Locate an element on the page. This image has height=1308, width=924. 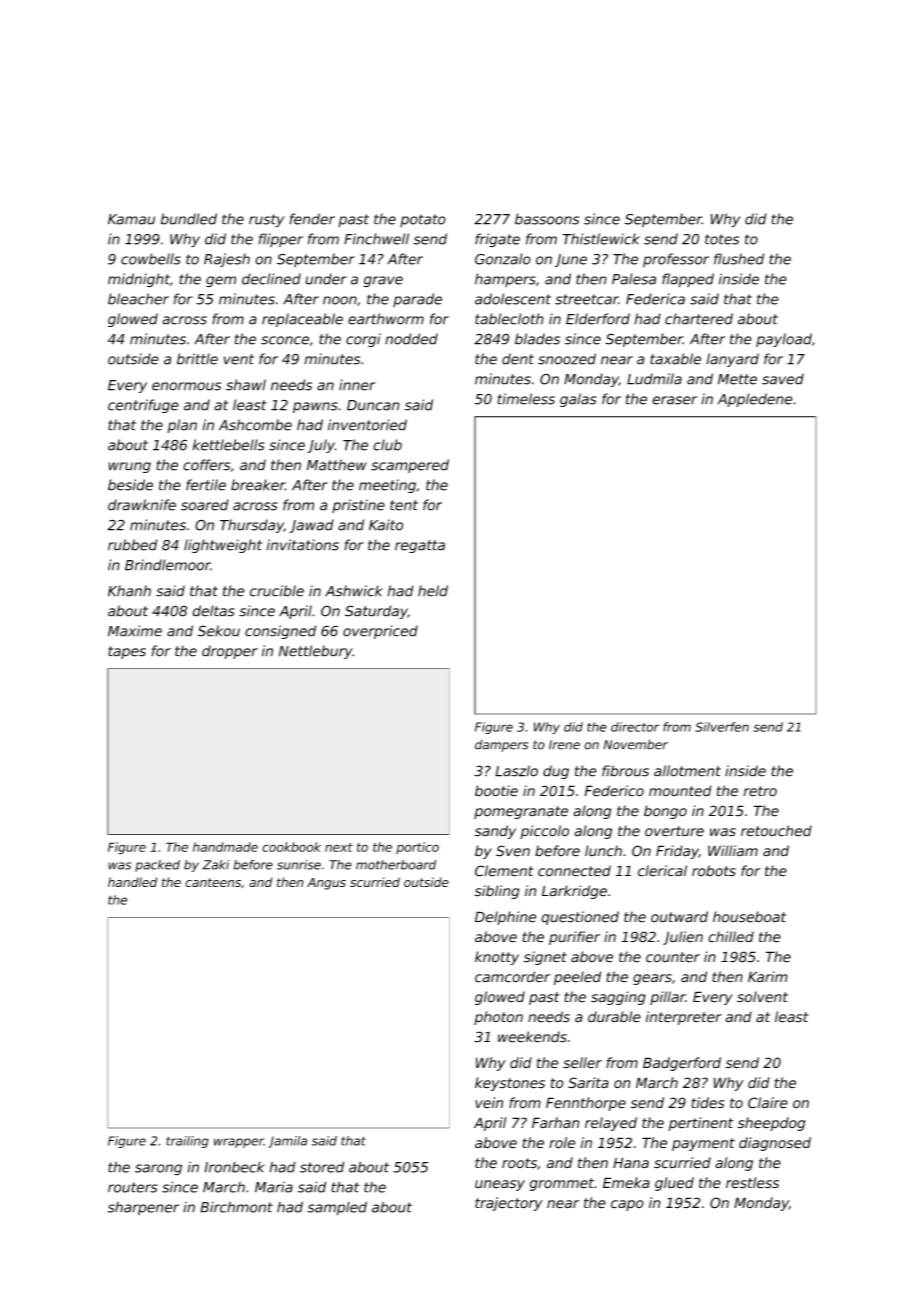
handled is located at coordinates (132, 882).
